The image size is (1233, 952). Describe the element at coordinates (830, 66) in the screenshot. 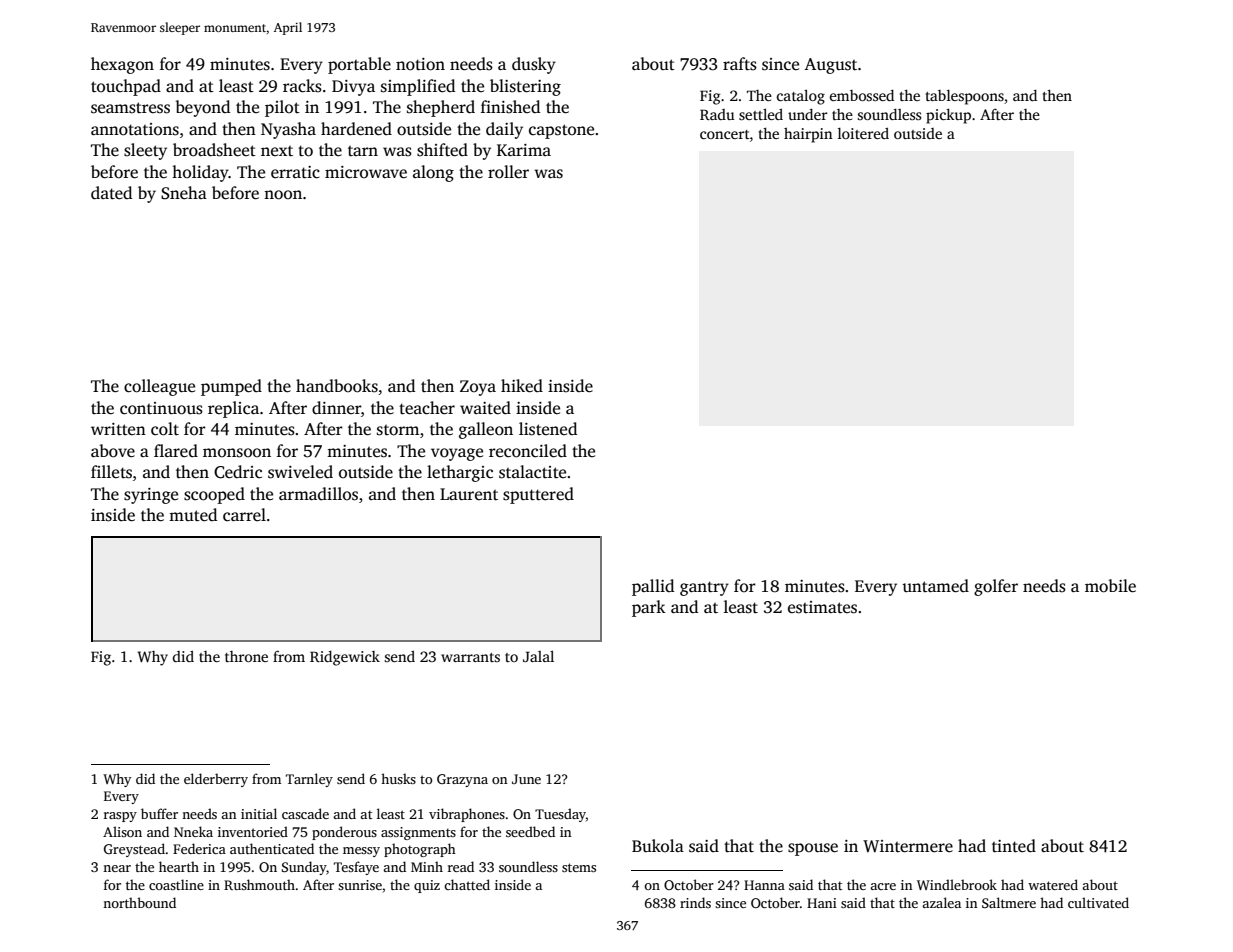

I see `August` at that location.
